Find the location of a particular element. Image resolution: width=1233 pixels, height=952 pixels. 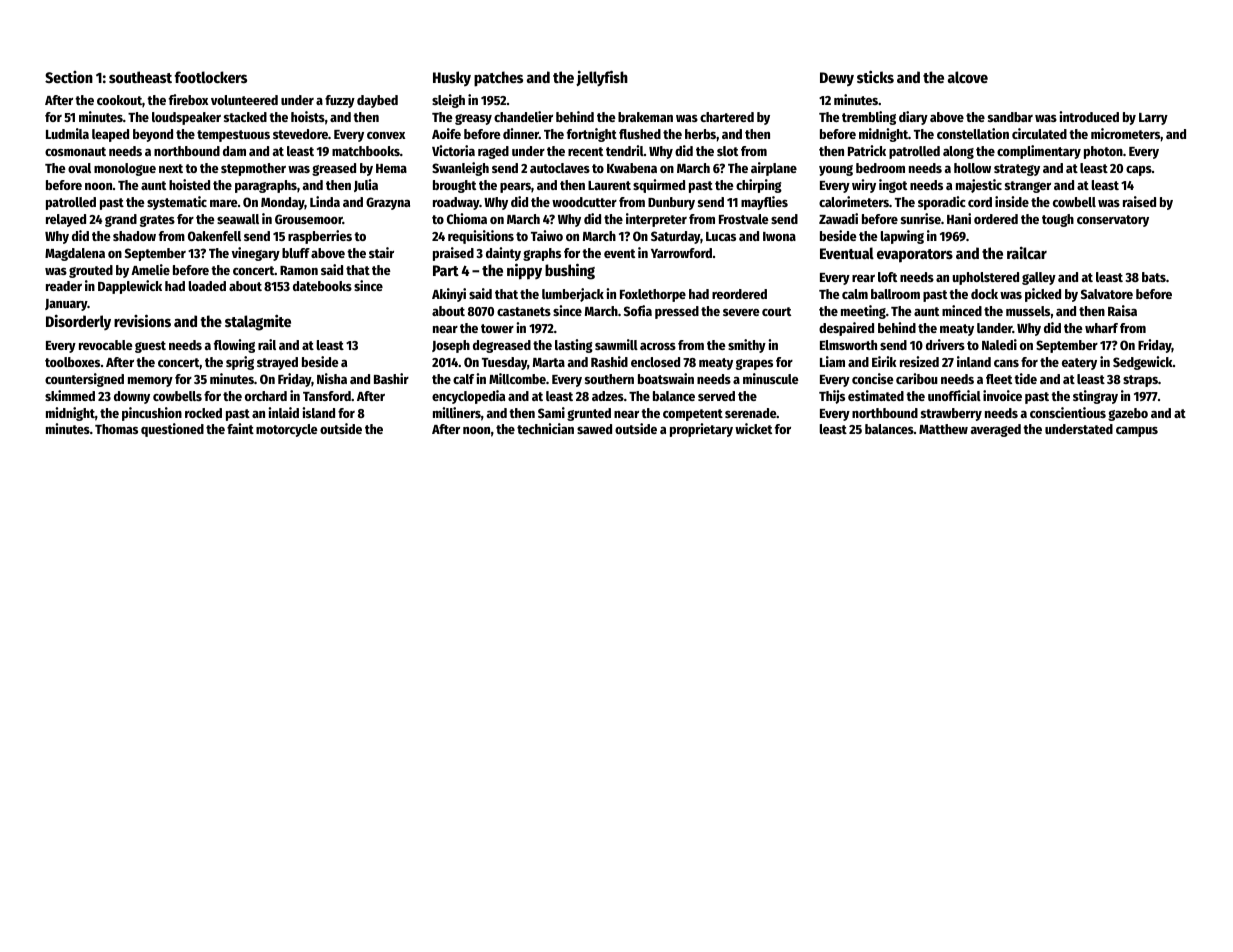

dinner is located at coordinates (521, 133).
